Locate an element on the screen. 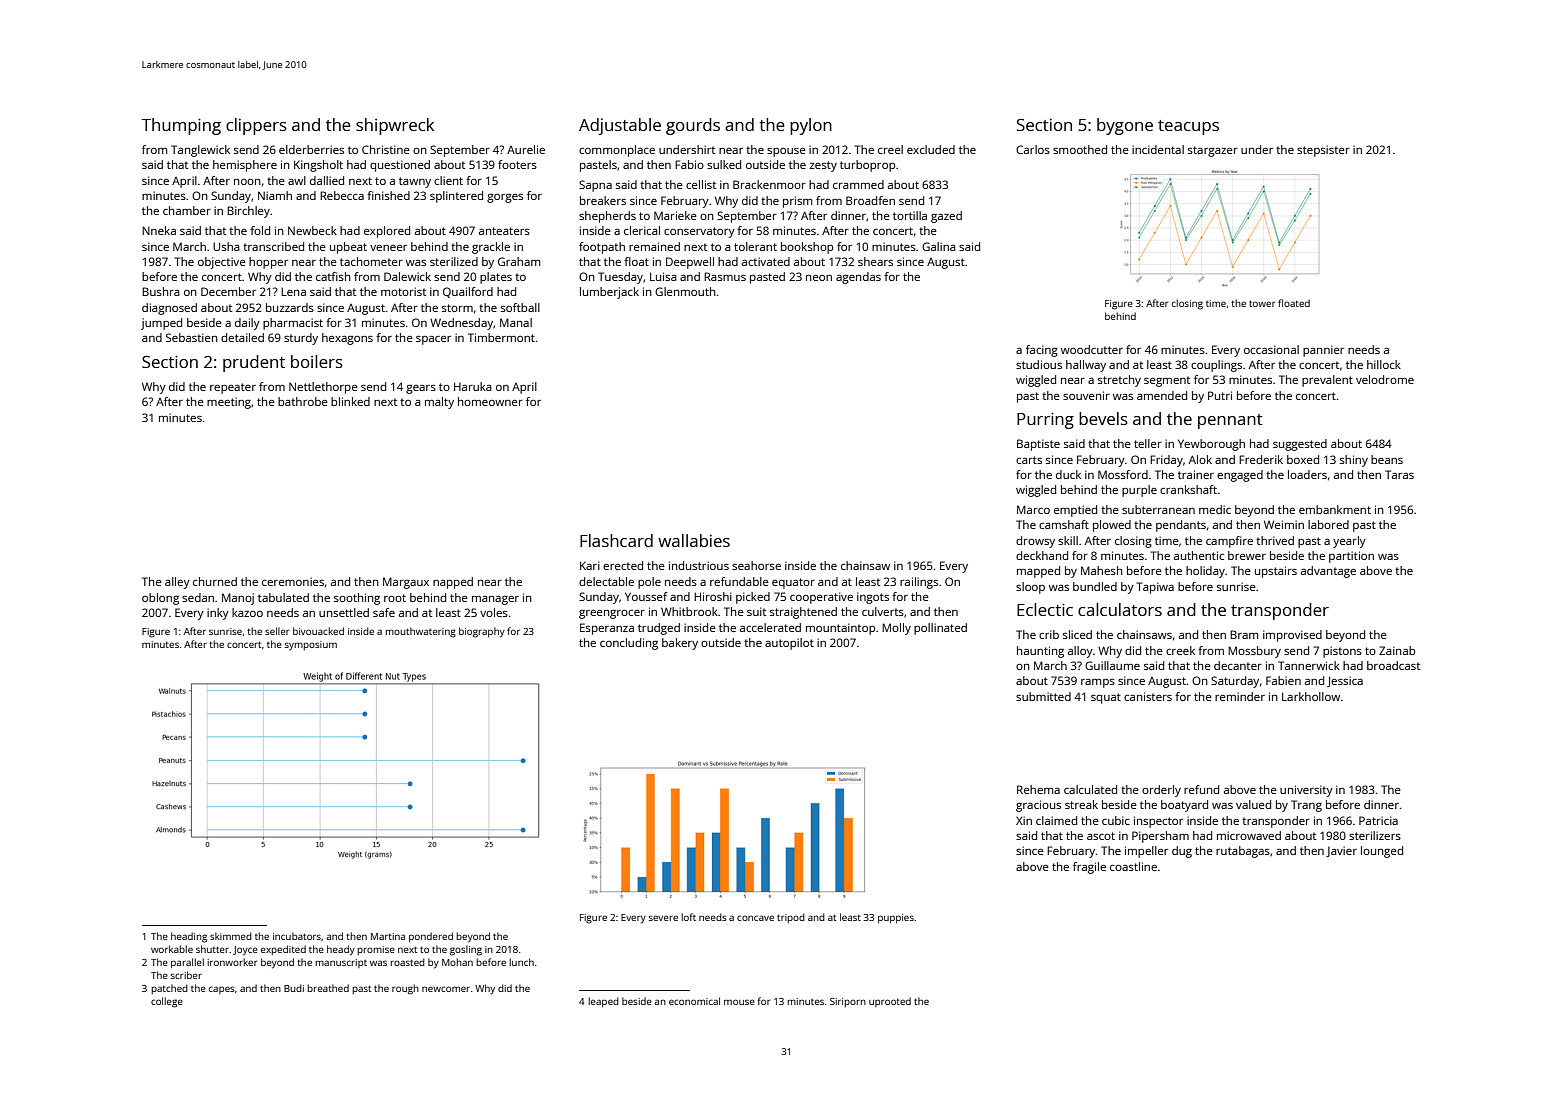 This screenshot has width=1563, height=1105. gazed is located at coordinates (946, 217).
